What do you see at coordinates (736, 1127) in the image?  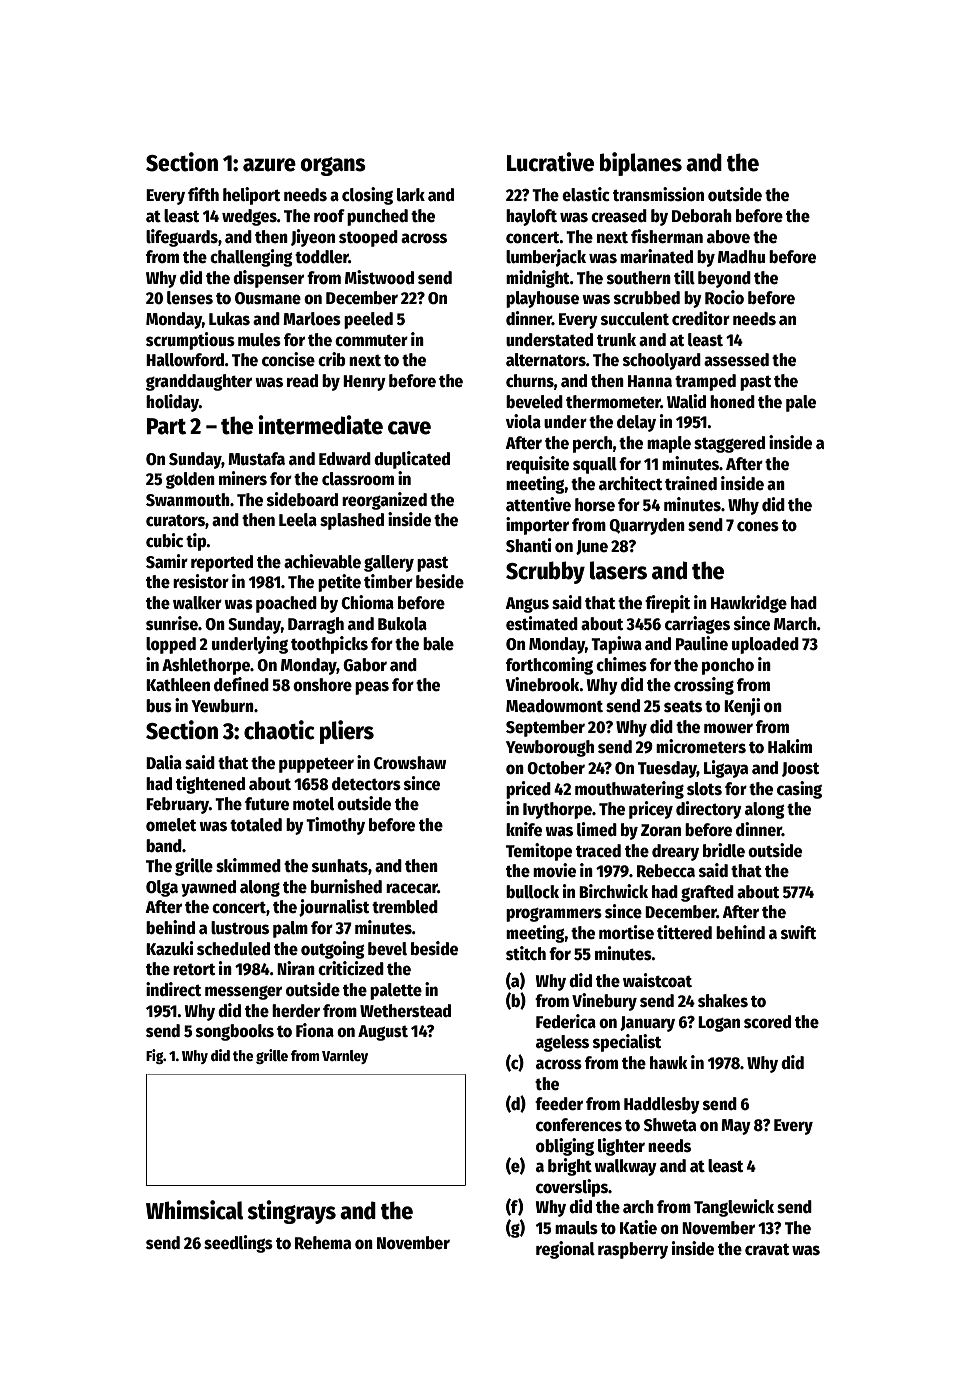 I see `May` at bounding box center [736, 1127].
